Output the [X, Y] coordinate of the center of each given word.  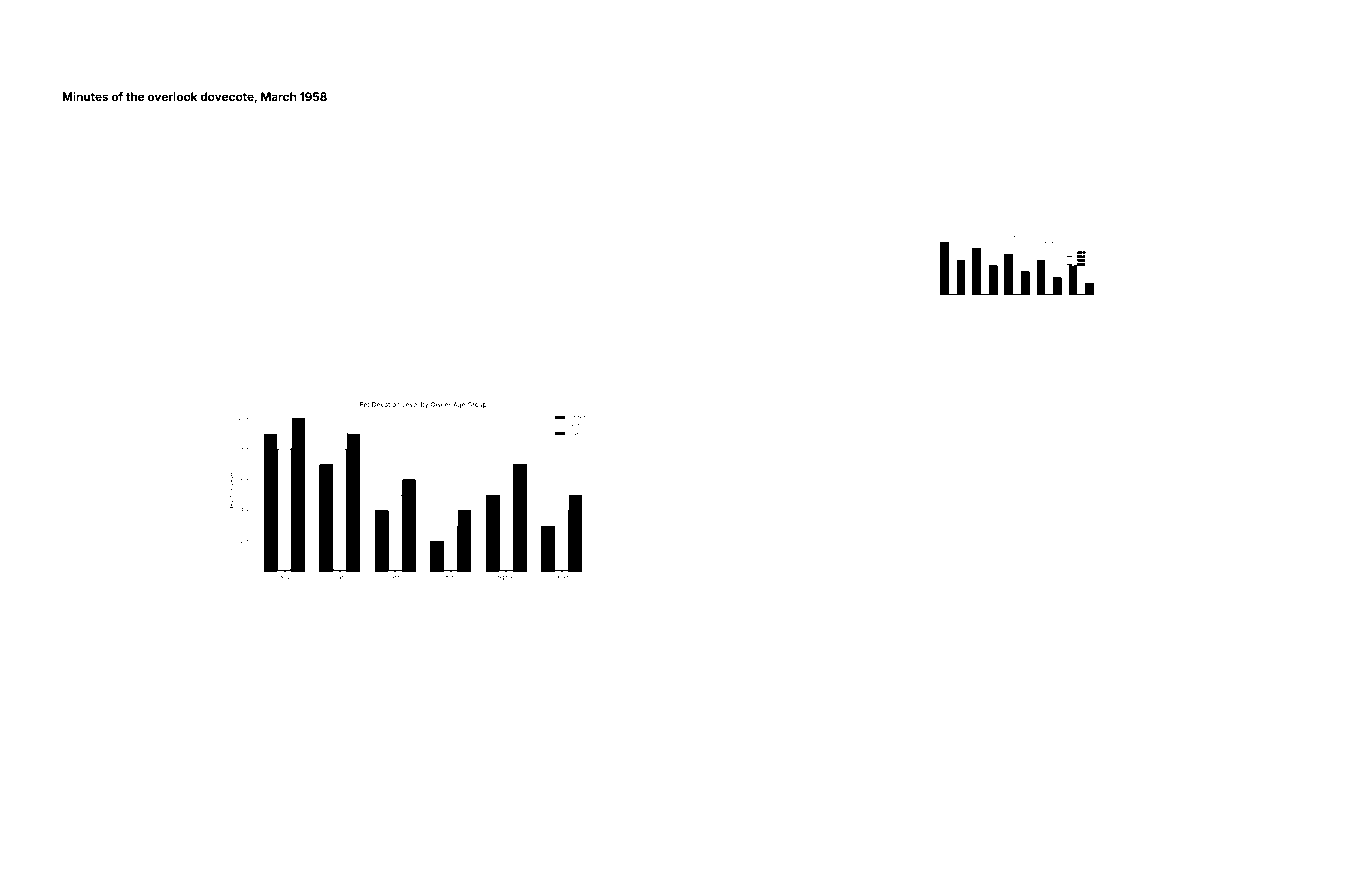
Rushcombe [861, 115]
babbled [179, 233]
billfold [968, 319]
